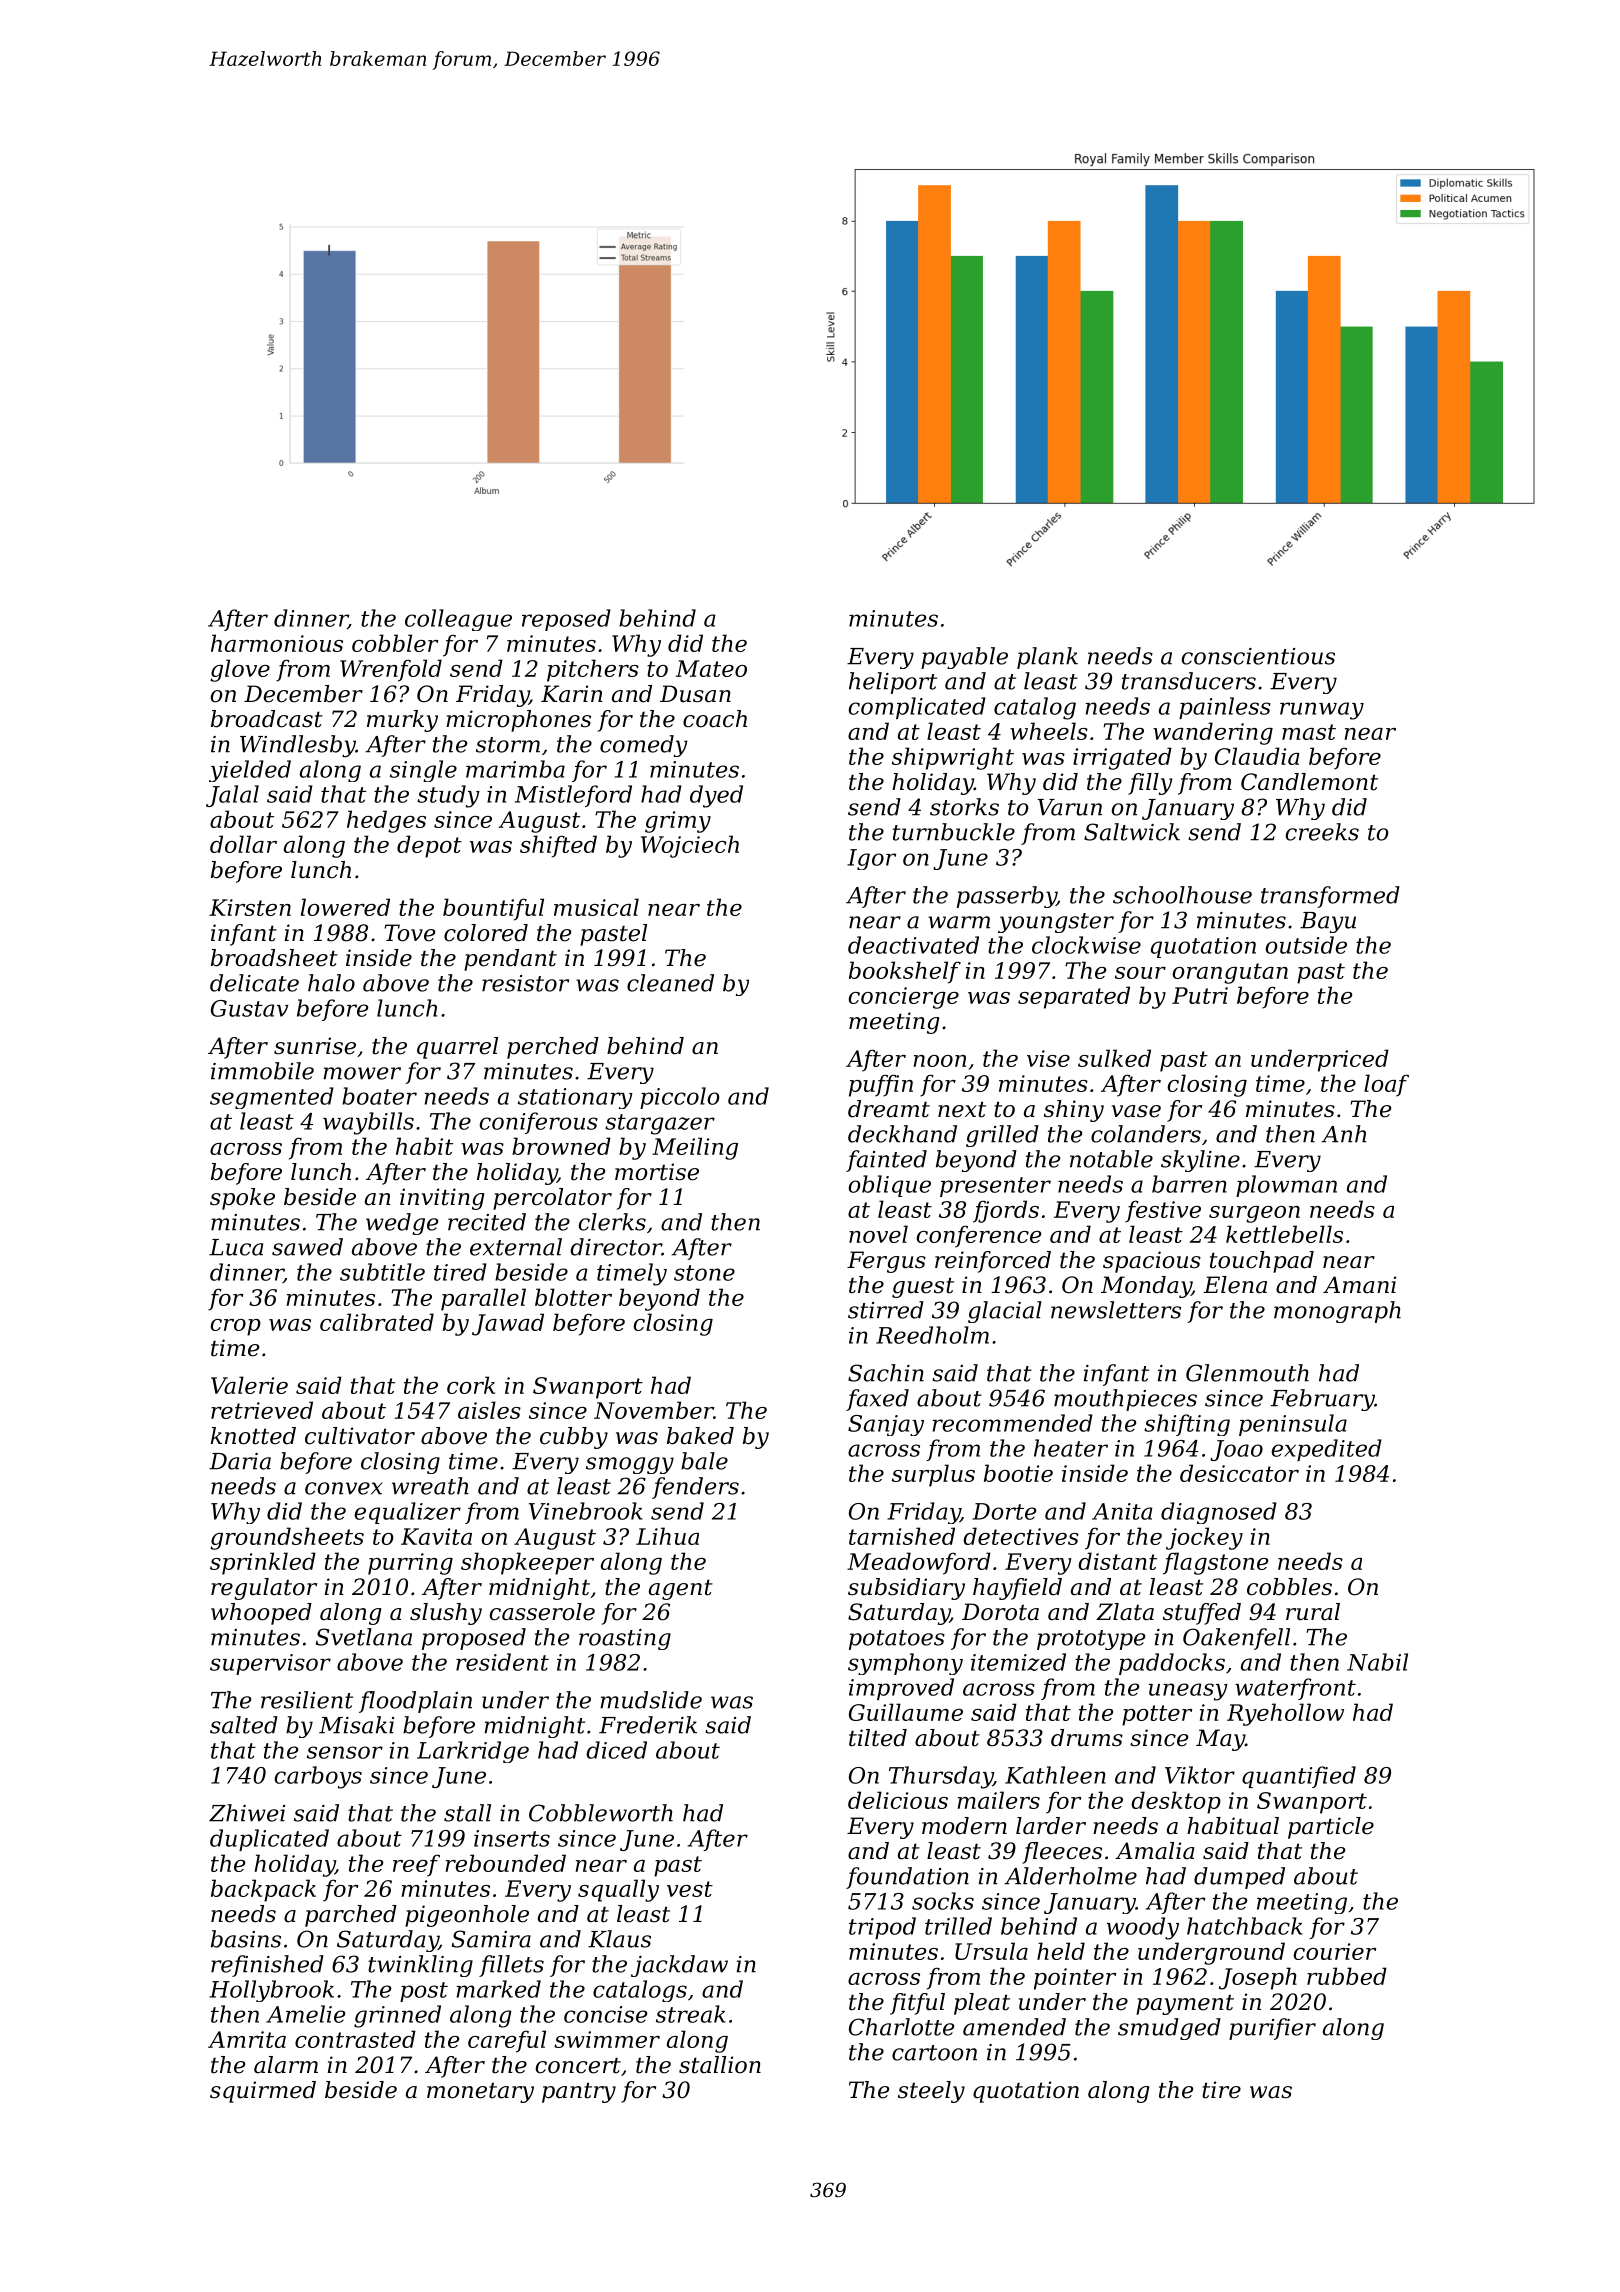  Describe the element at coordinates (391, 670) in the page. I see `Wrenfold` at that location.
